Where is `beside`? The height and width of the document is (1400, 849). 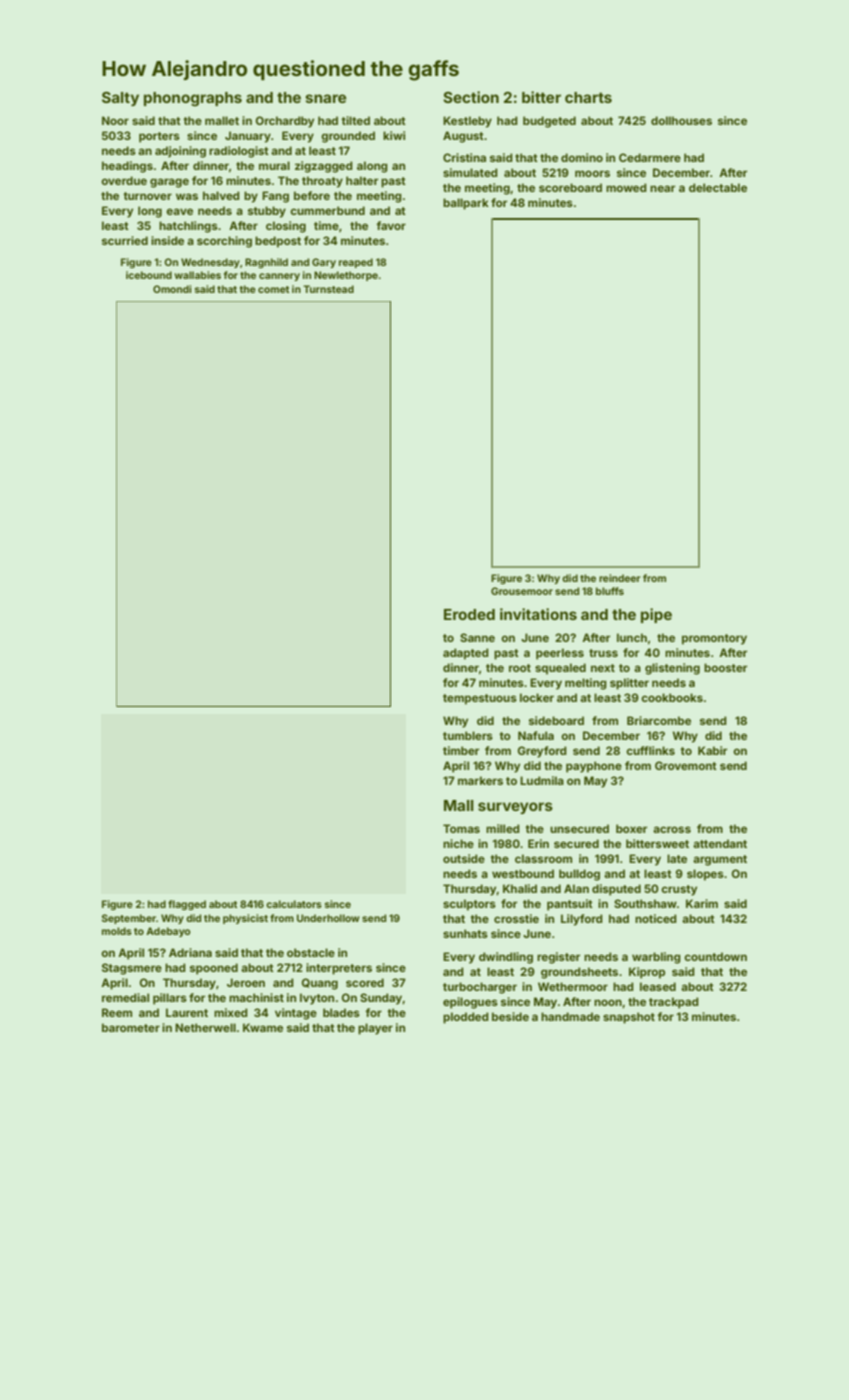
beside is located at coordinates (510, 1016).
